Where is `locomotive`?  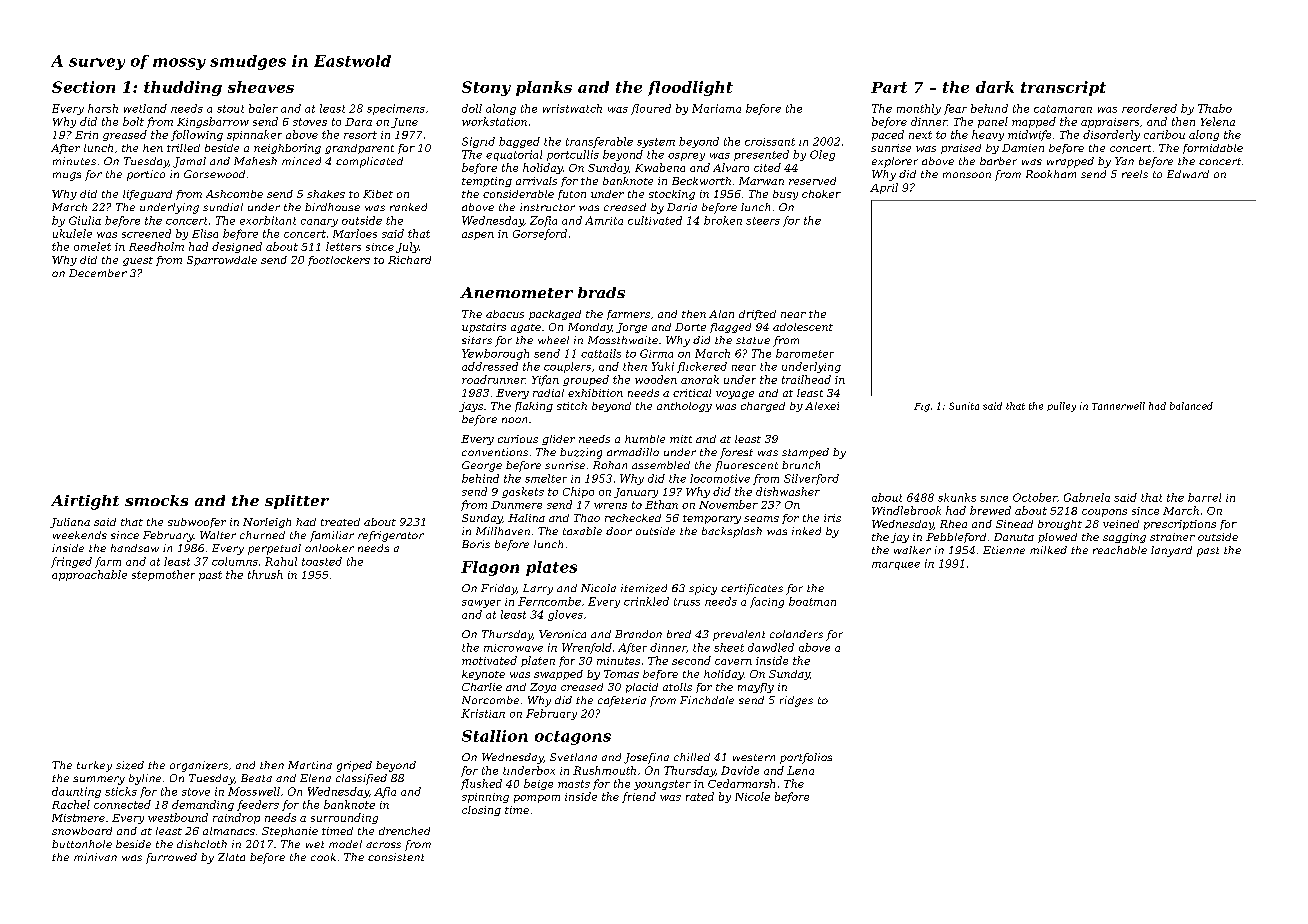 locomotive is located at coordinates (720, 478).
